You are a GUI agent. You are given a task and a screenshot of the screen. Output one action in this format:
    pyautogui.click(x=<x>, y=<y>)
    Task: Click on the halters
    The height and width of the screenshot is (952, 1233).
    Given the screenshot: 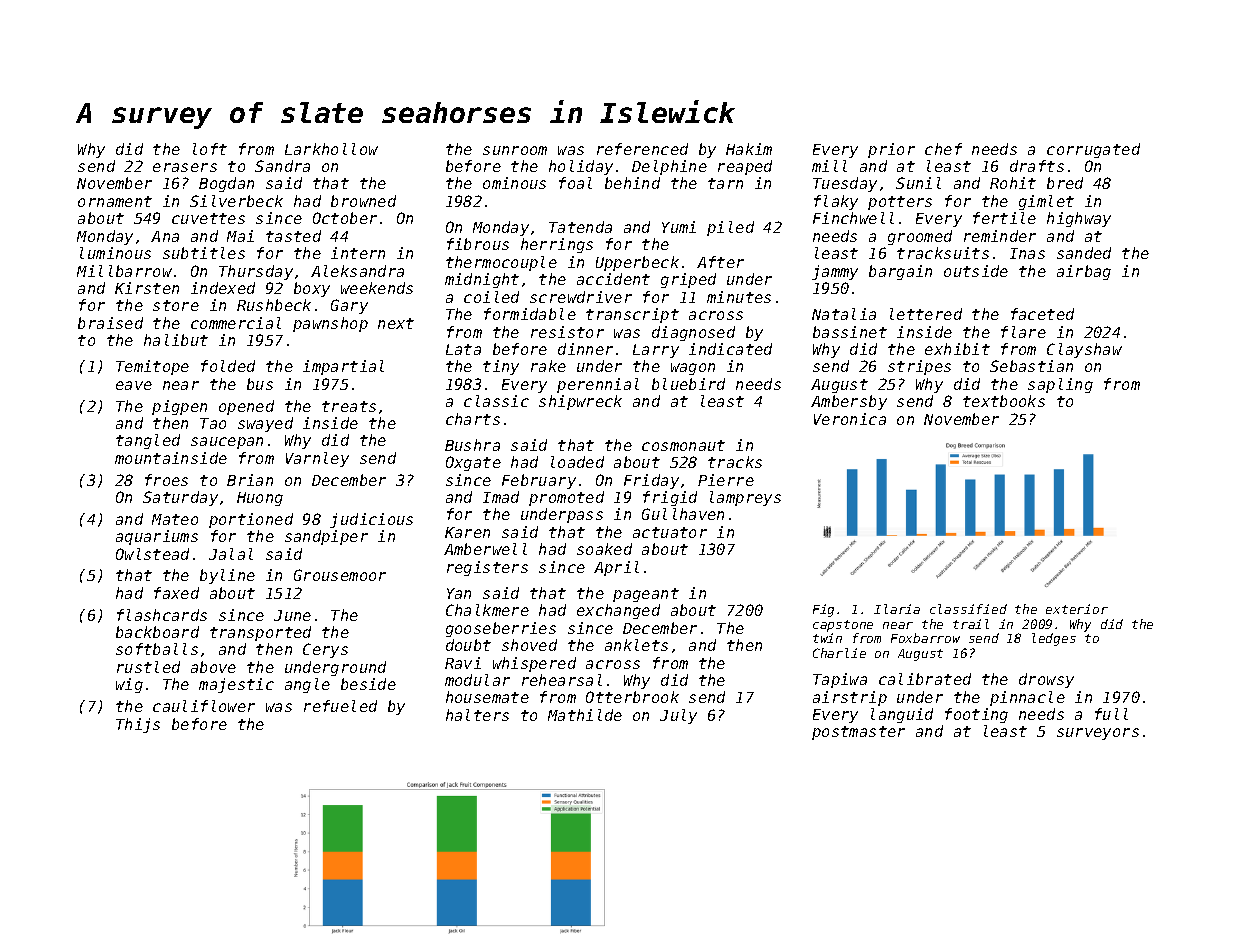 What is the action you would take?
    pyautogui.click(x=477, y=715)
